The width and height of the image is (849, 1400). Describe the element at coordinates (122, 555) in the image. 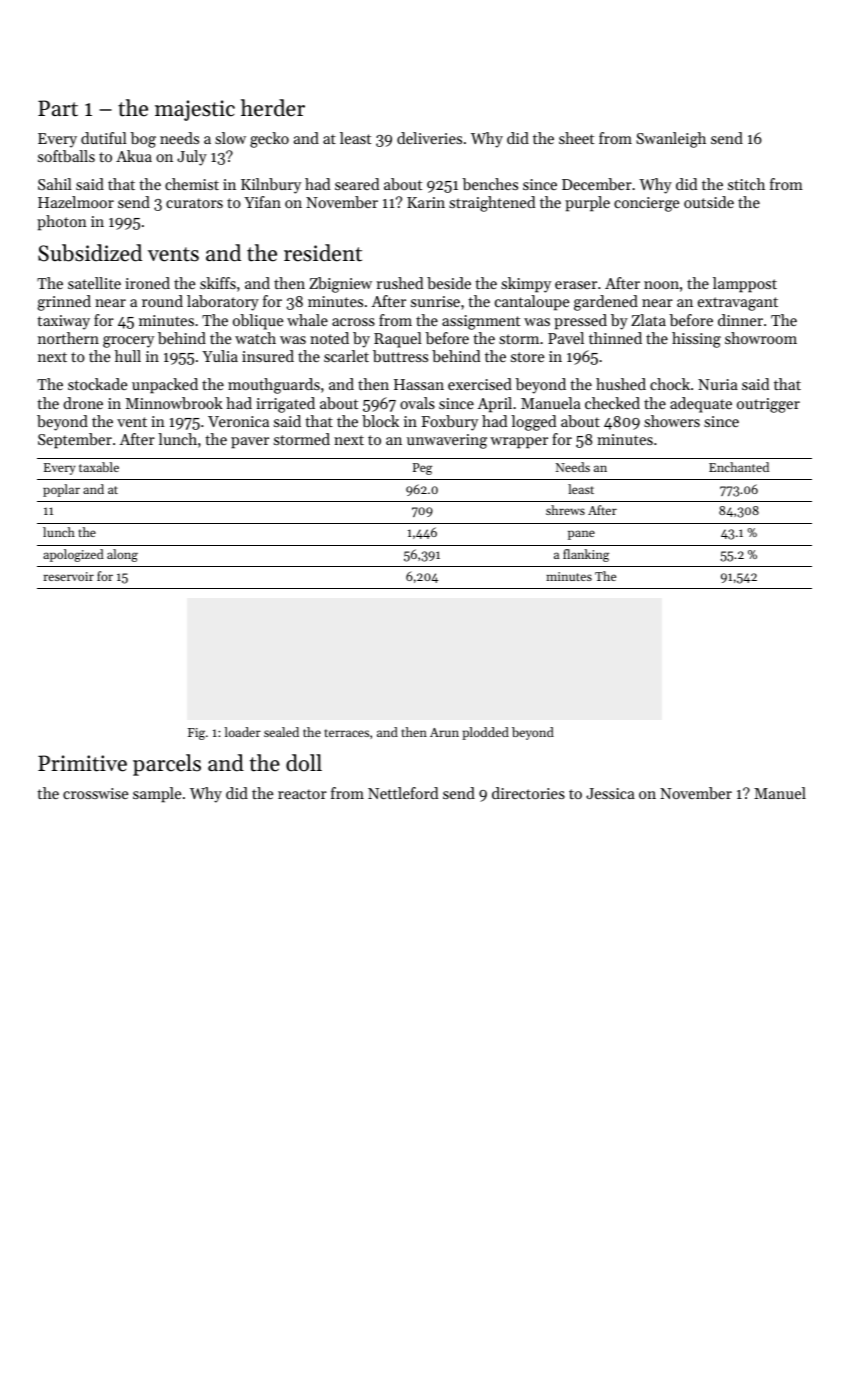

I see `along` at that location.
